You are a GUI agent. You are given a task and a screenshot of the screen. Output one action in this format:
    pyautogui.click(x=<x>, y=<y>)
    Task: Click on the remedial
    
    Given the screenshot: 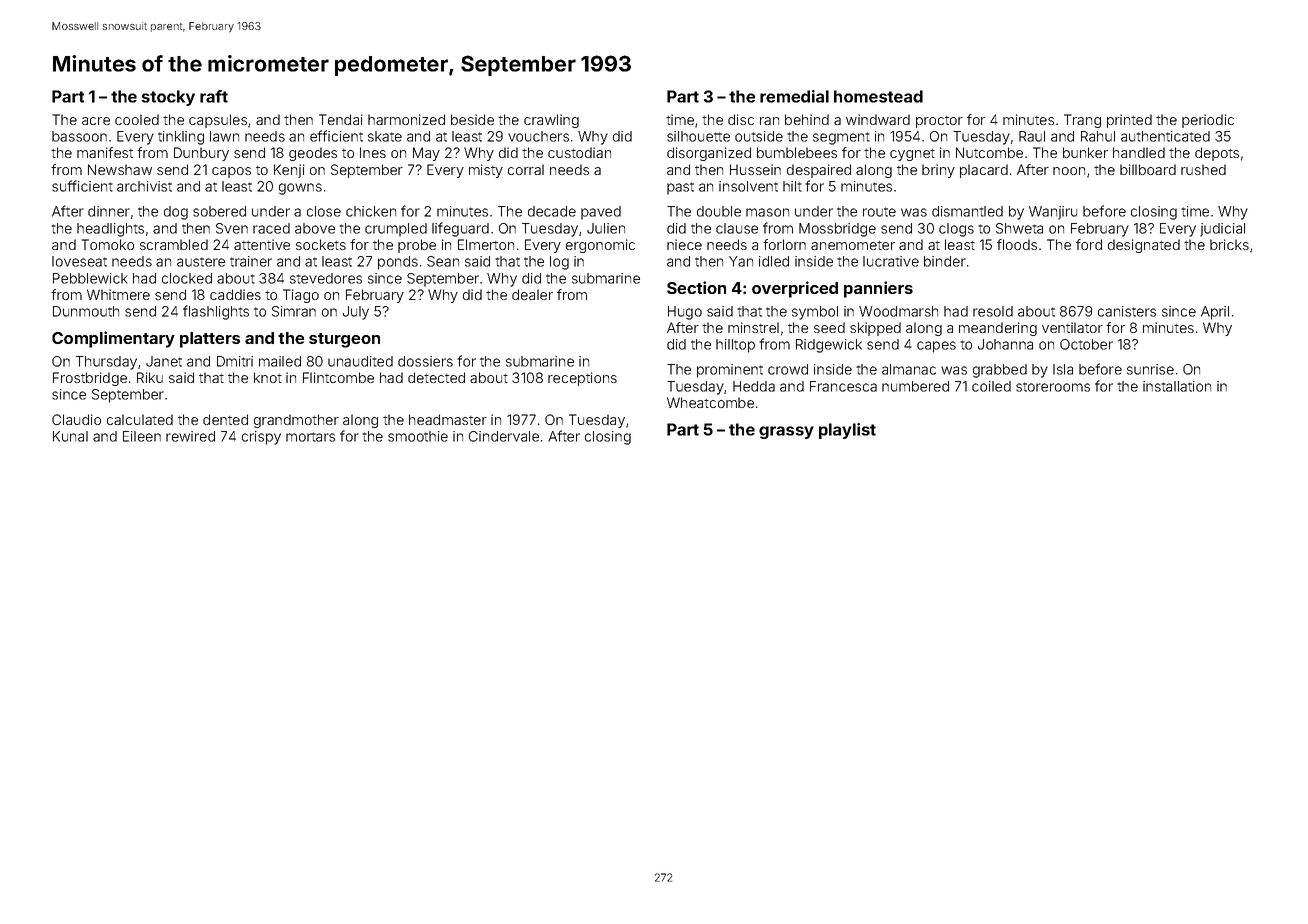 What is the action you would take?
    pyautogui.click(x=794, y=96)
